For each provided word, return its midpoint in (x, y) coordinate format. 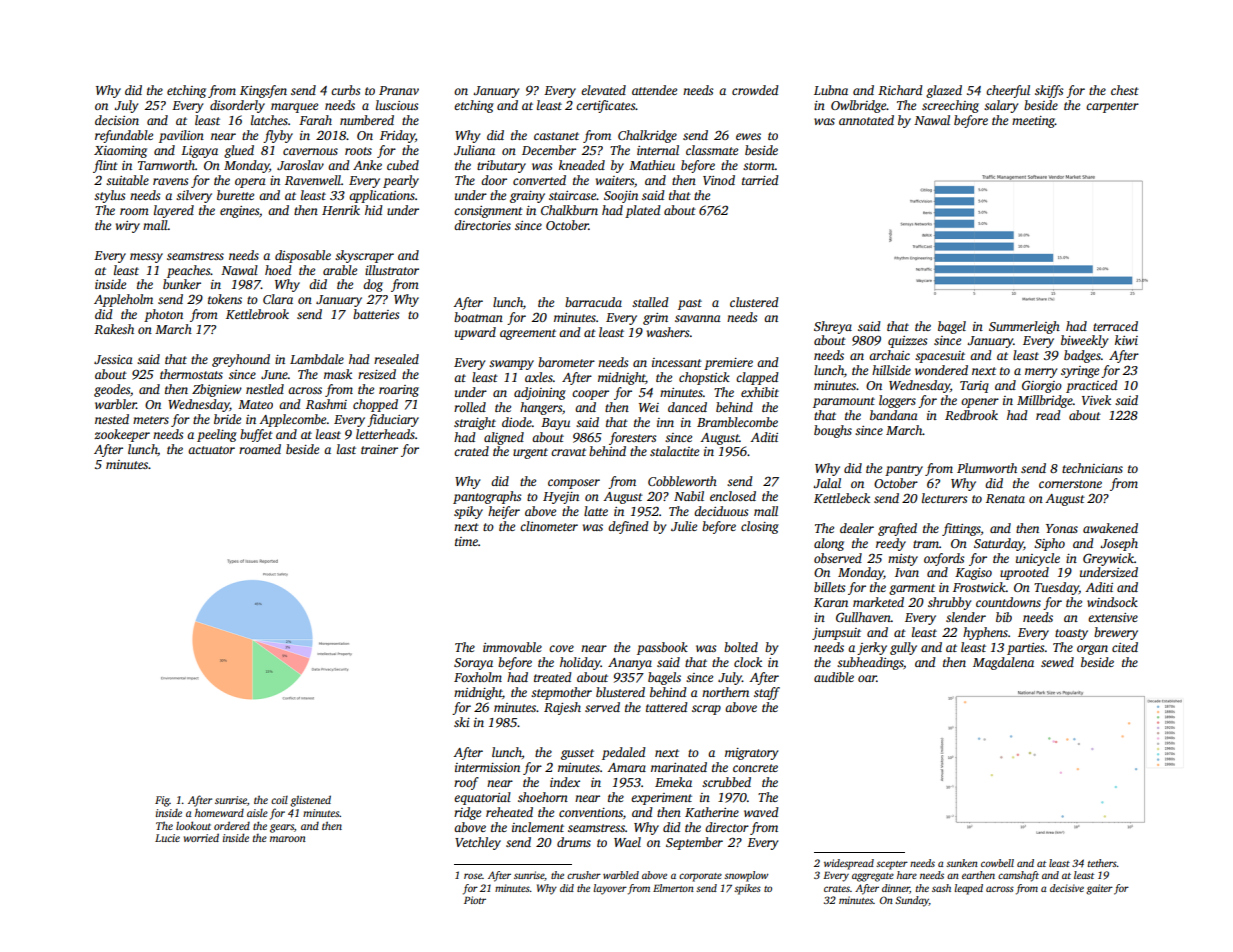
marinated (679, 767)
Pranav (399, 90)
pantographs (487, 497)
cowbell (997, 863)
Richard (900, 90)
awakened (1110, 528)
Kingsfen (263, 91)
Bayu (555, 424)
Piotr (475, 900)
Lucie (167, 838)
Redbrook (971, 415)
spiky (468, 512)
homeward (219, 813)
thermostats (191, 374)
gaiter (1099, 889)
